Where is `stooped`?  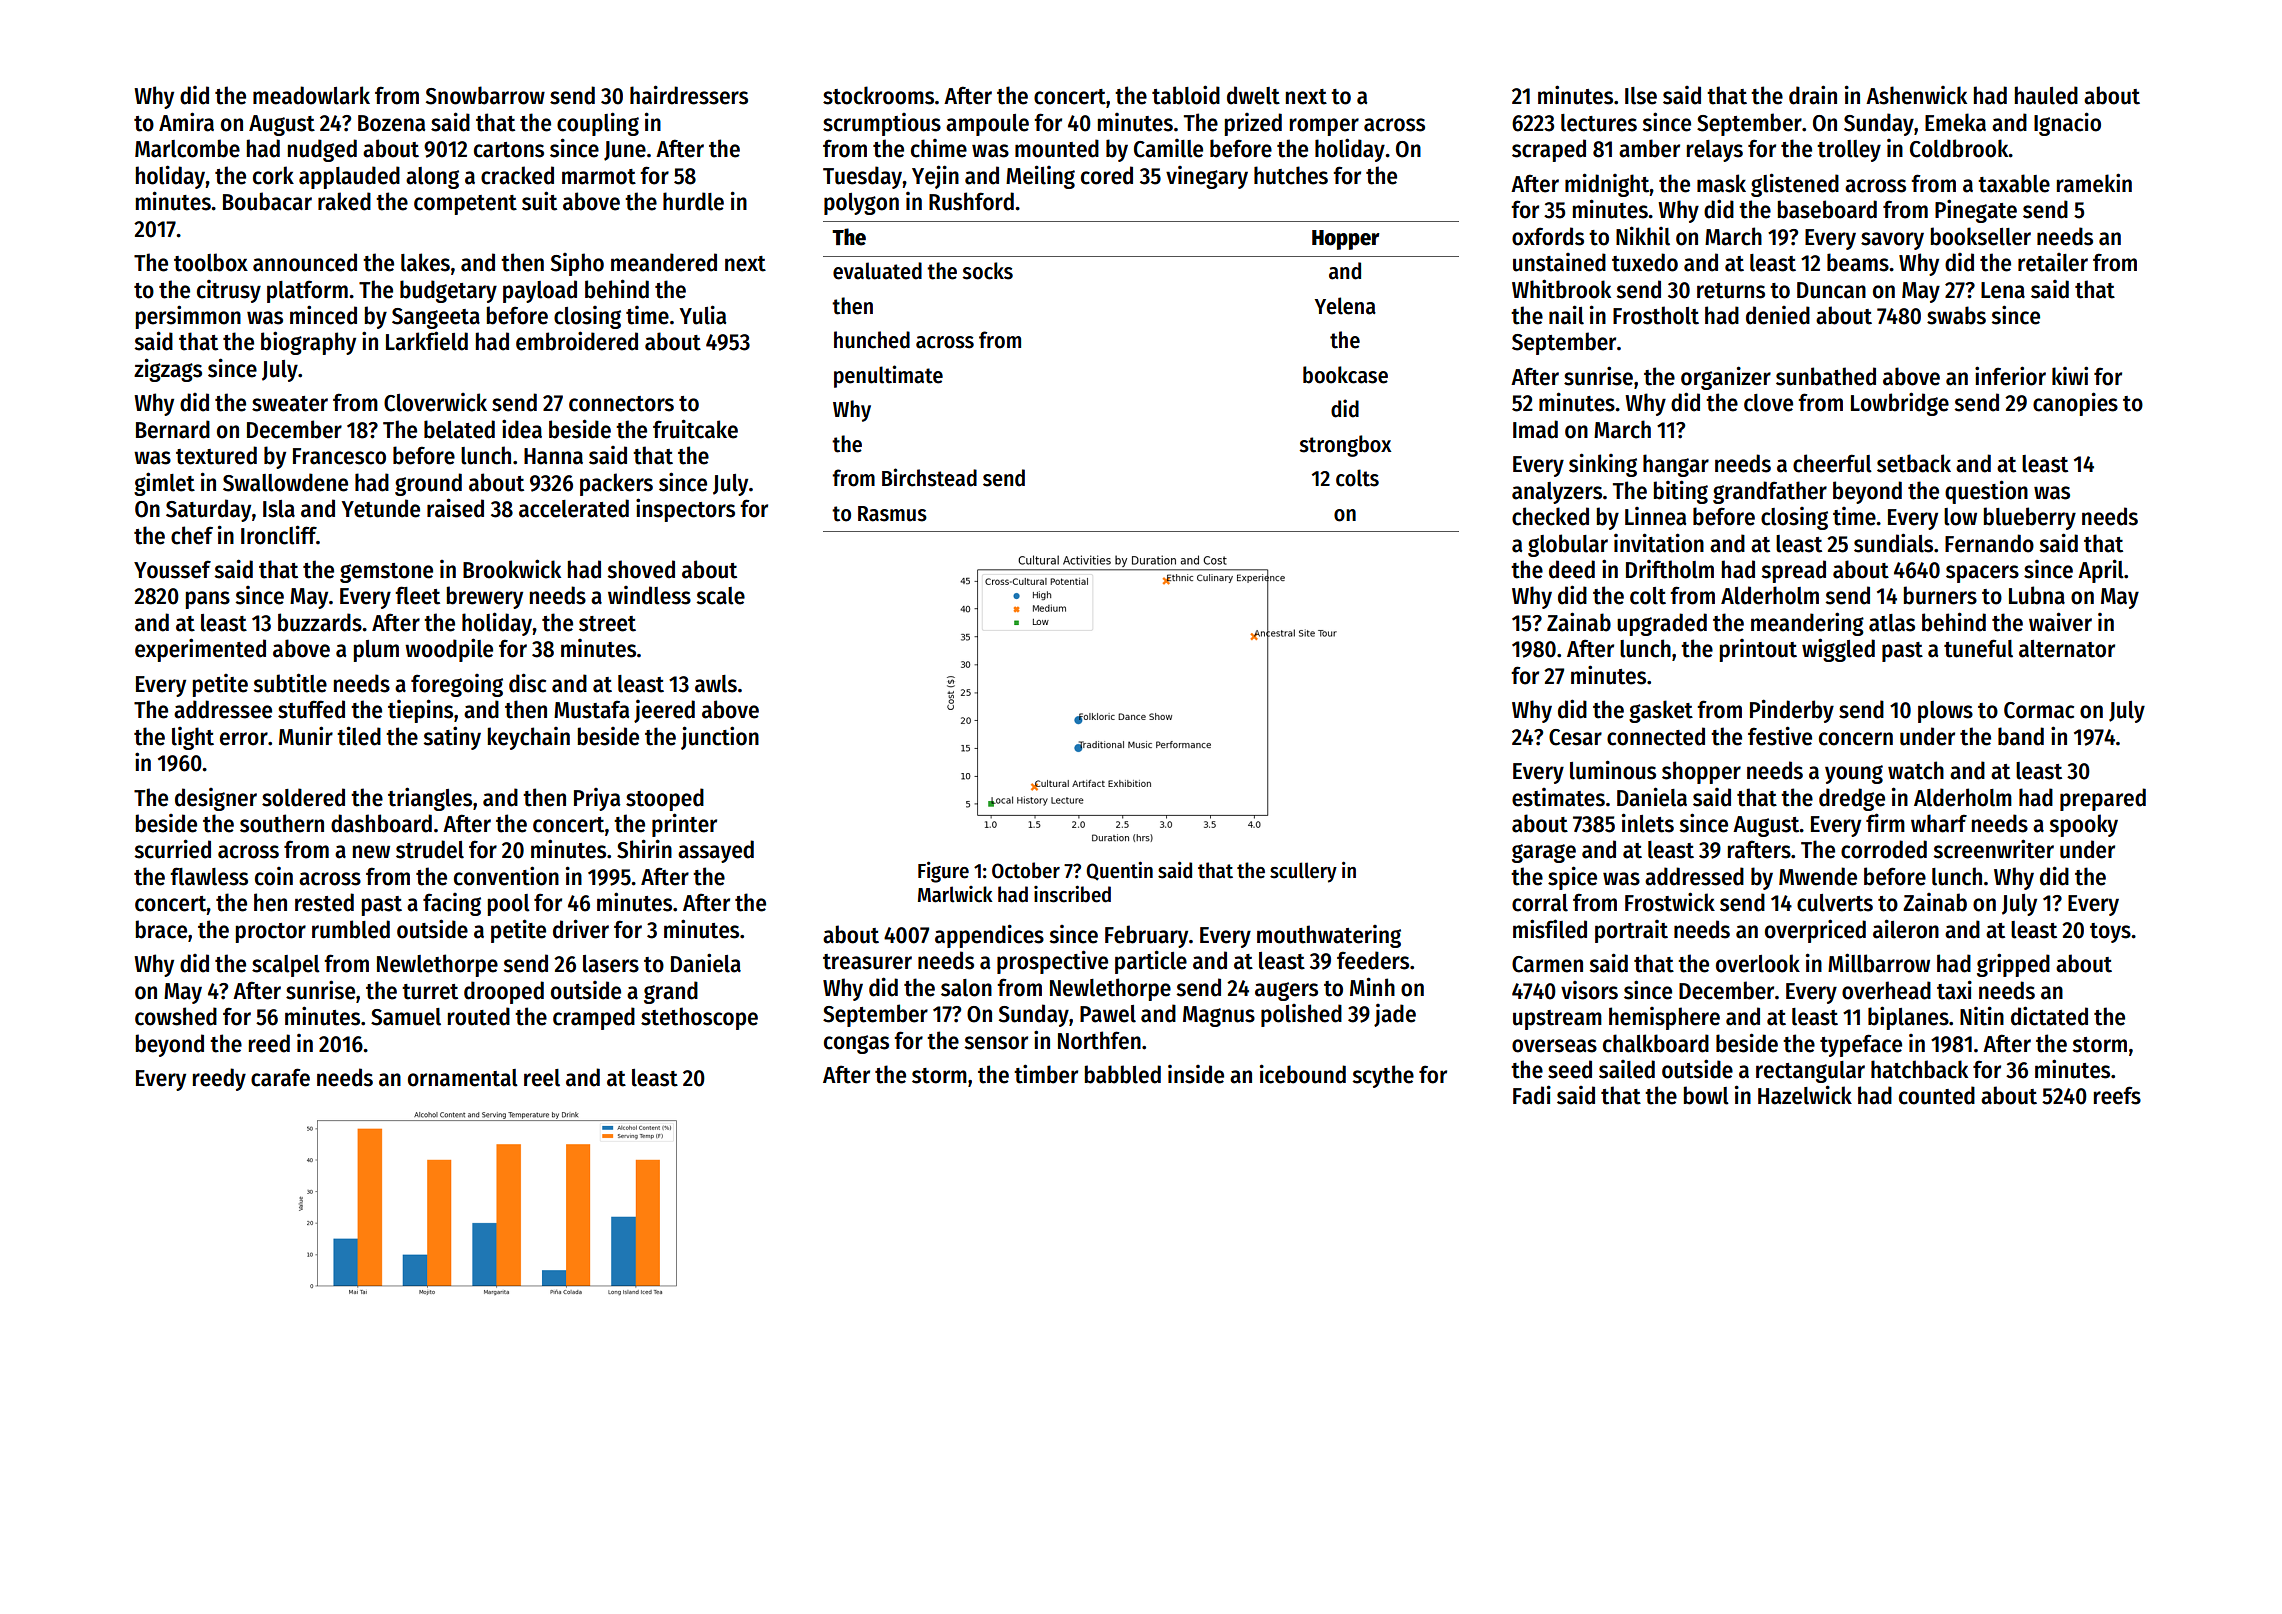
stooped is located at coordinates (665, 799).
